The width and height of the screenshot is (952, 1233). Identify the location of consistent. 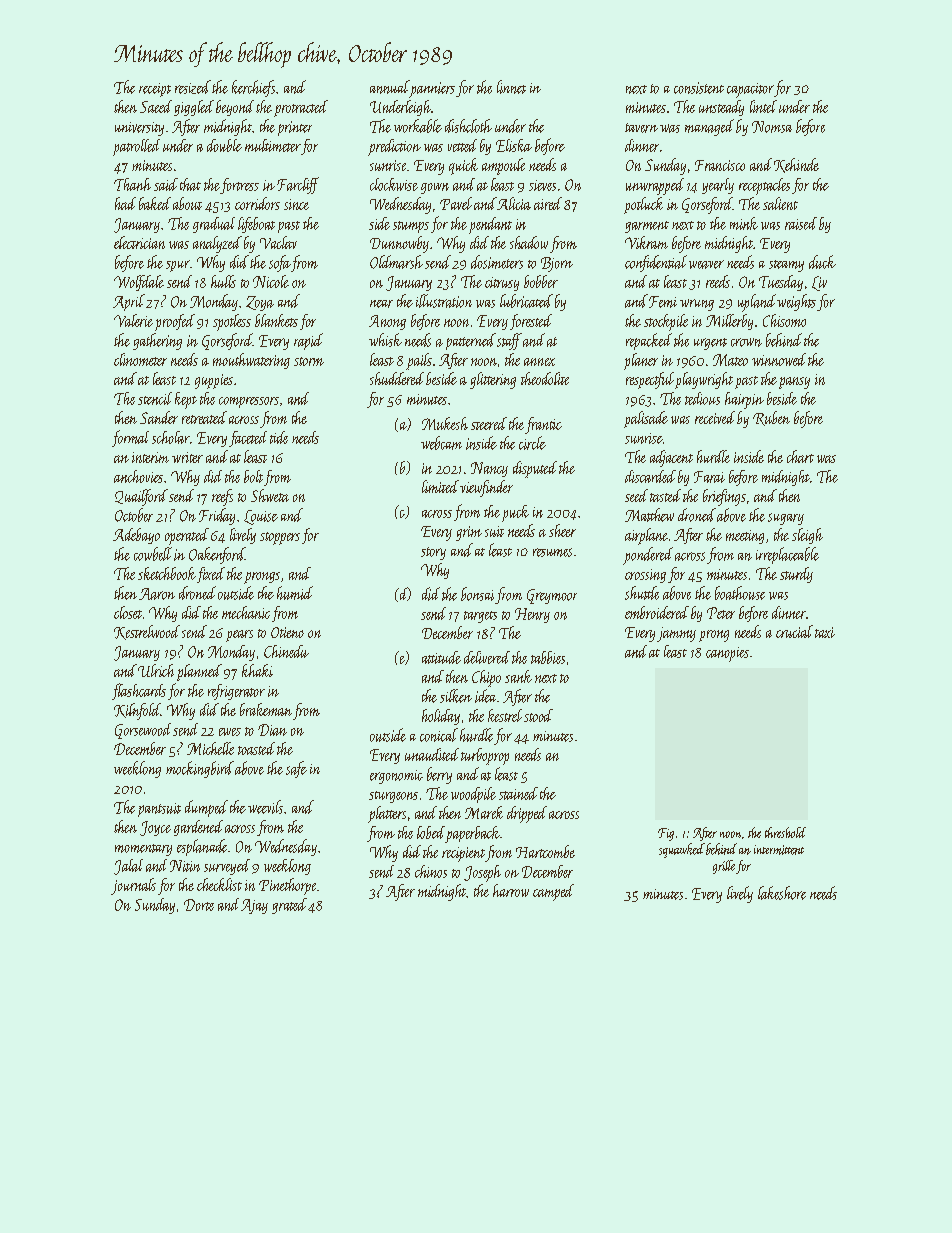
(699, 88).
